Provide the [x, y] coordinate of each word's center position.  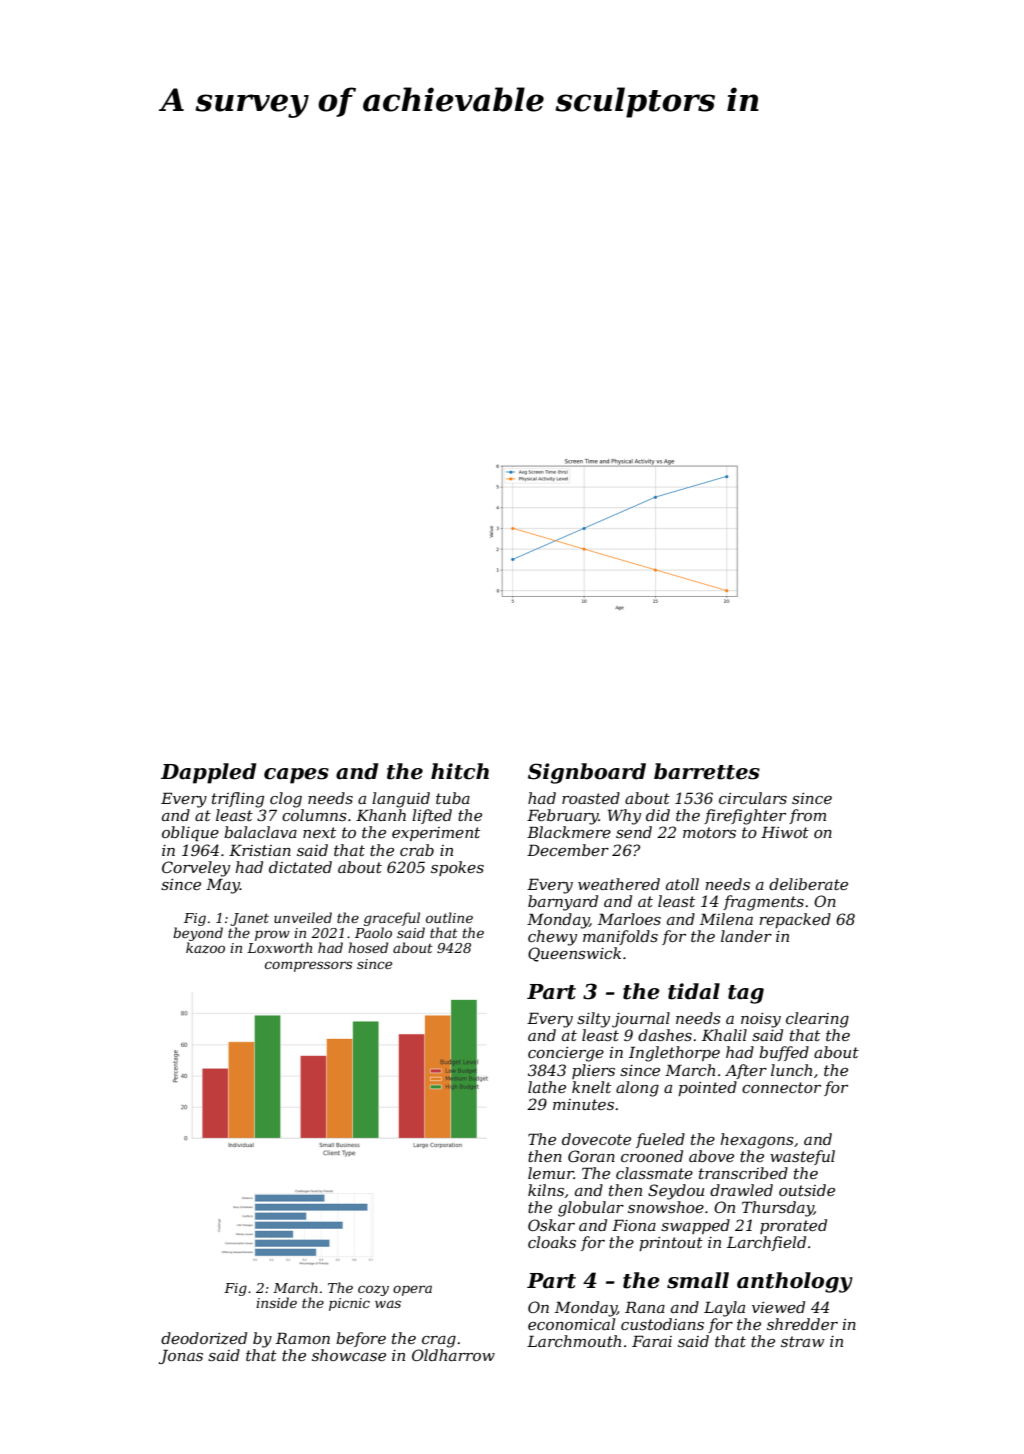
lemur [551, 1173]
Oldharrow [453, 1355]
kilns [546, 1190]
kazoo [205, 948]
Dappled [208, 773]
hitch [460, 771]
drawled [741, 1190]
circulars [753, 798]
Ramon [303, 1338]
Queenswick [574, 954]
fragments [763, 903]
